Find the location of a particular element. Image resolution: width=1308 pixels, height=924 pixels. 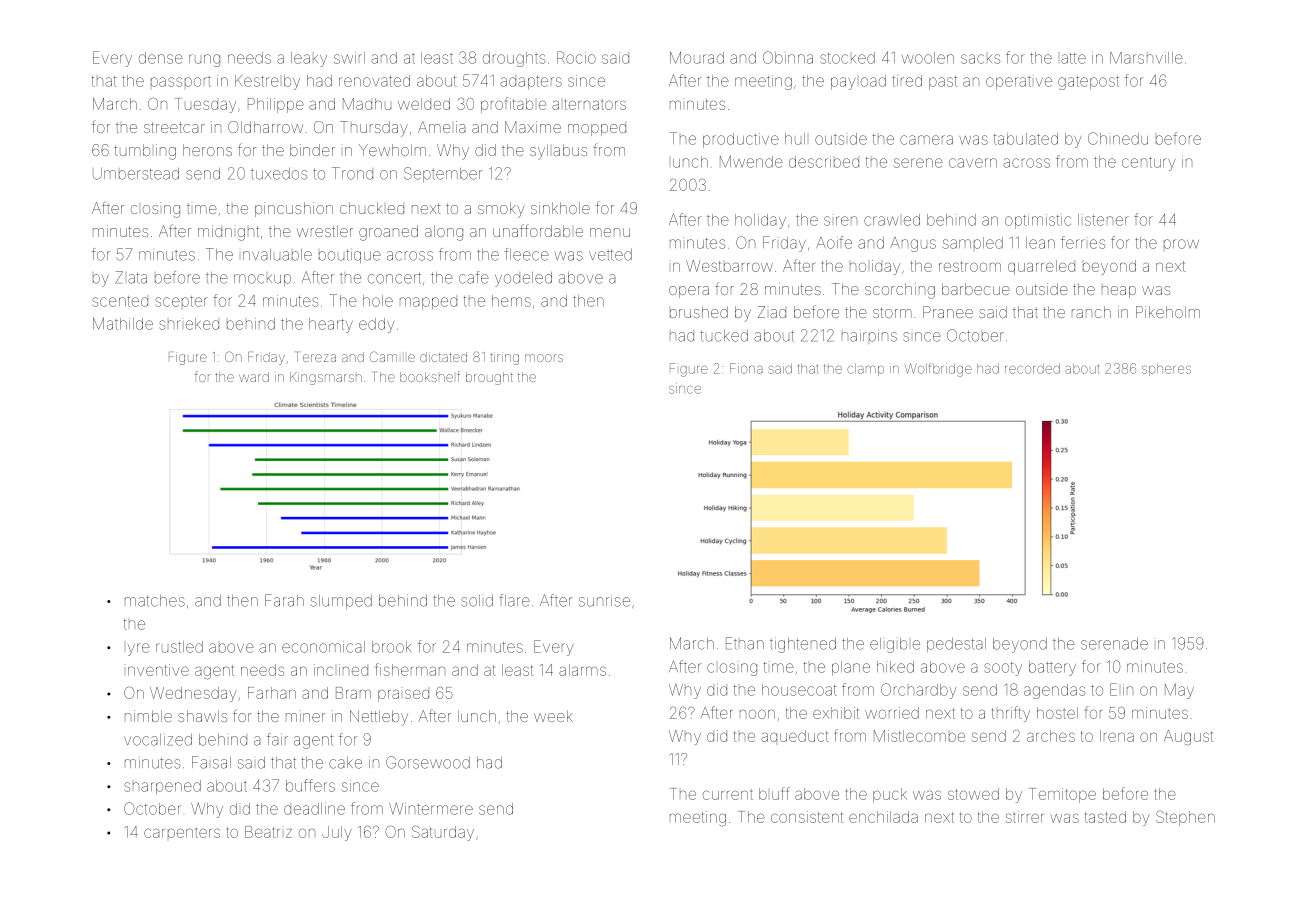

Wintermere is located at coordinates (431, 809).
